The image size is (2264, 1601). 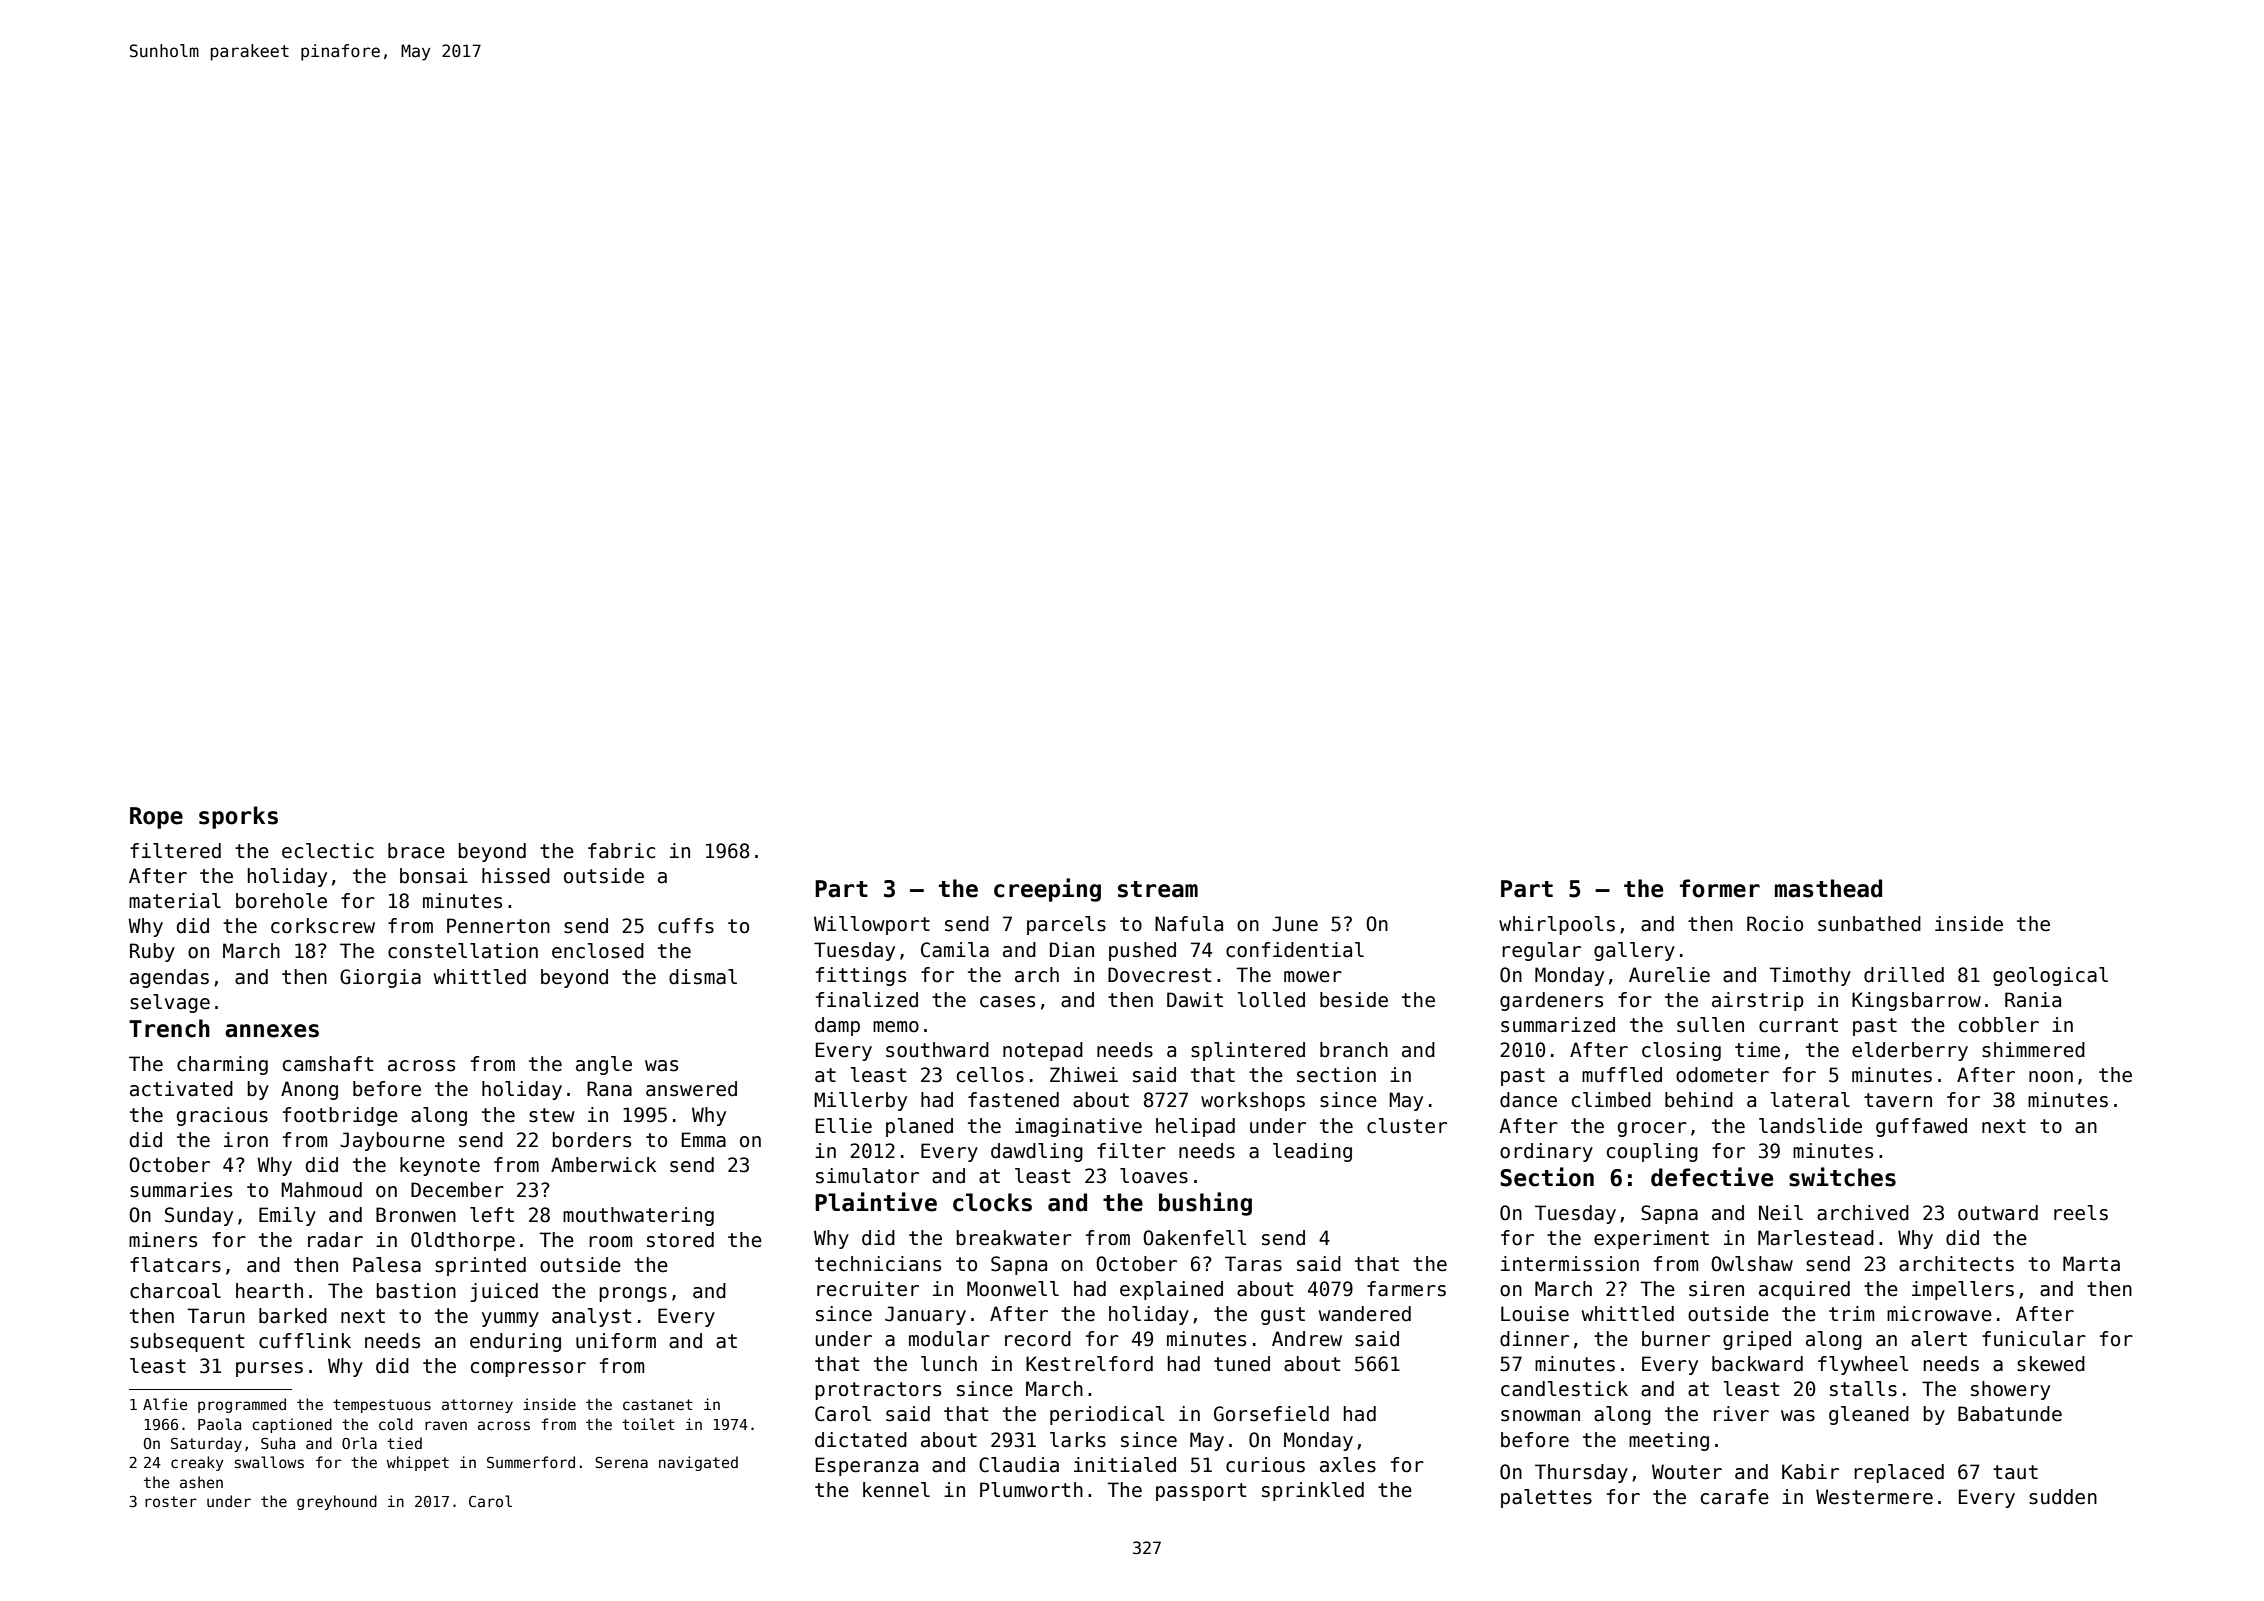 I want to click on sporks, so click(x=238, y=817).
